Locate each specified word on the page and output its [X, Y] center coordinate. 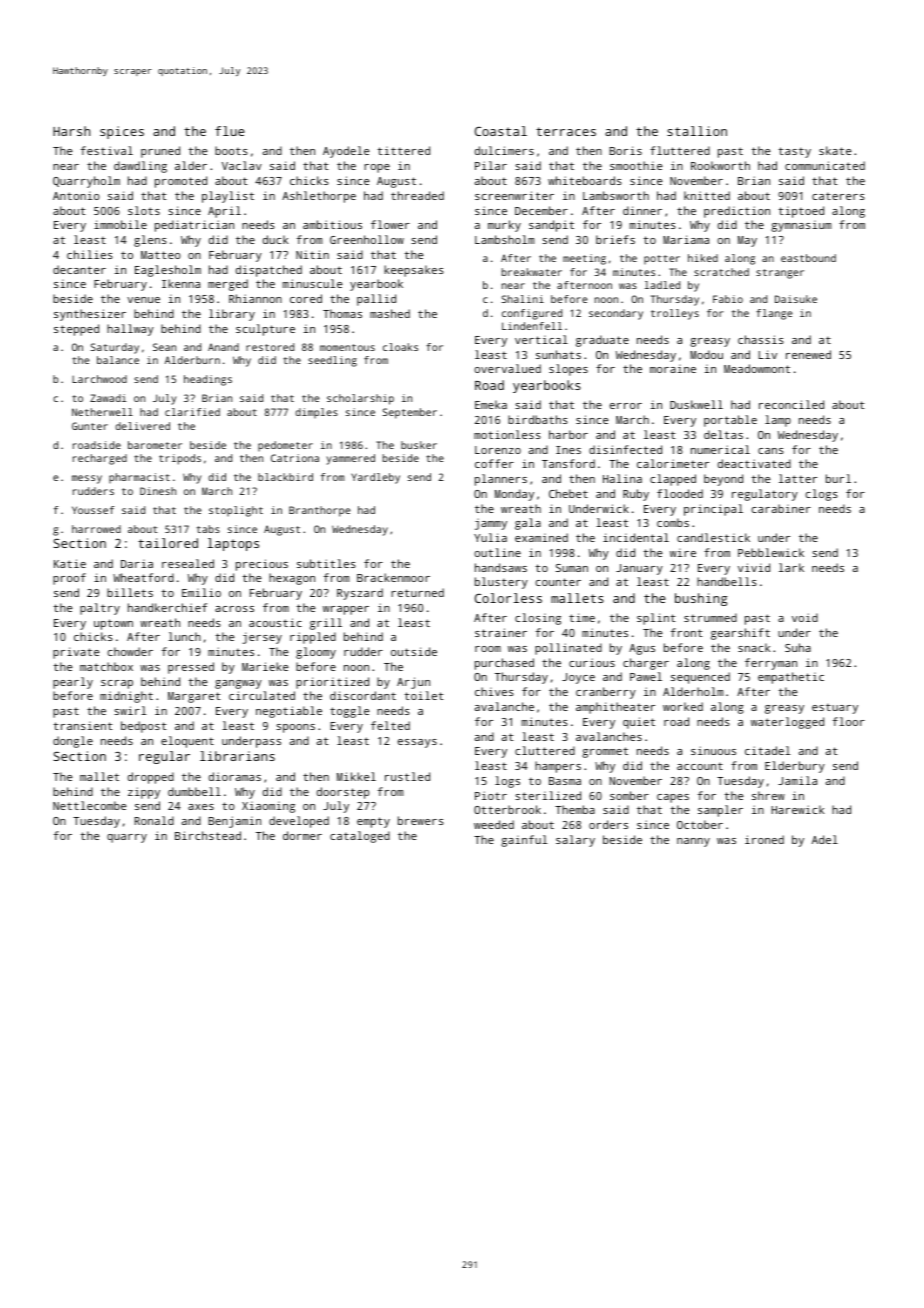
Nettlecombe [90, 805]
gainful [524, 841]
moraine [673, 369]
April [224, 212]
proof [69, 579]
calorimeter [673, 463]
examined [541, 537]
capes [673, 798]
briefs [615, 239]
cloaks [400, 347]
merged [228, 285]
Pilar [491, 165]
